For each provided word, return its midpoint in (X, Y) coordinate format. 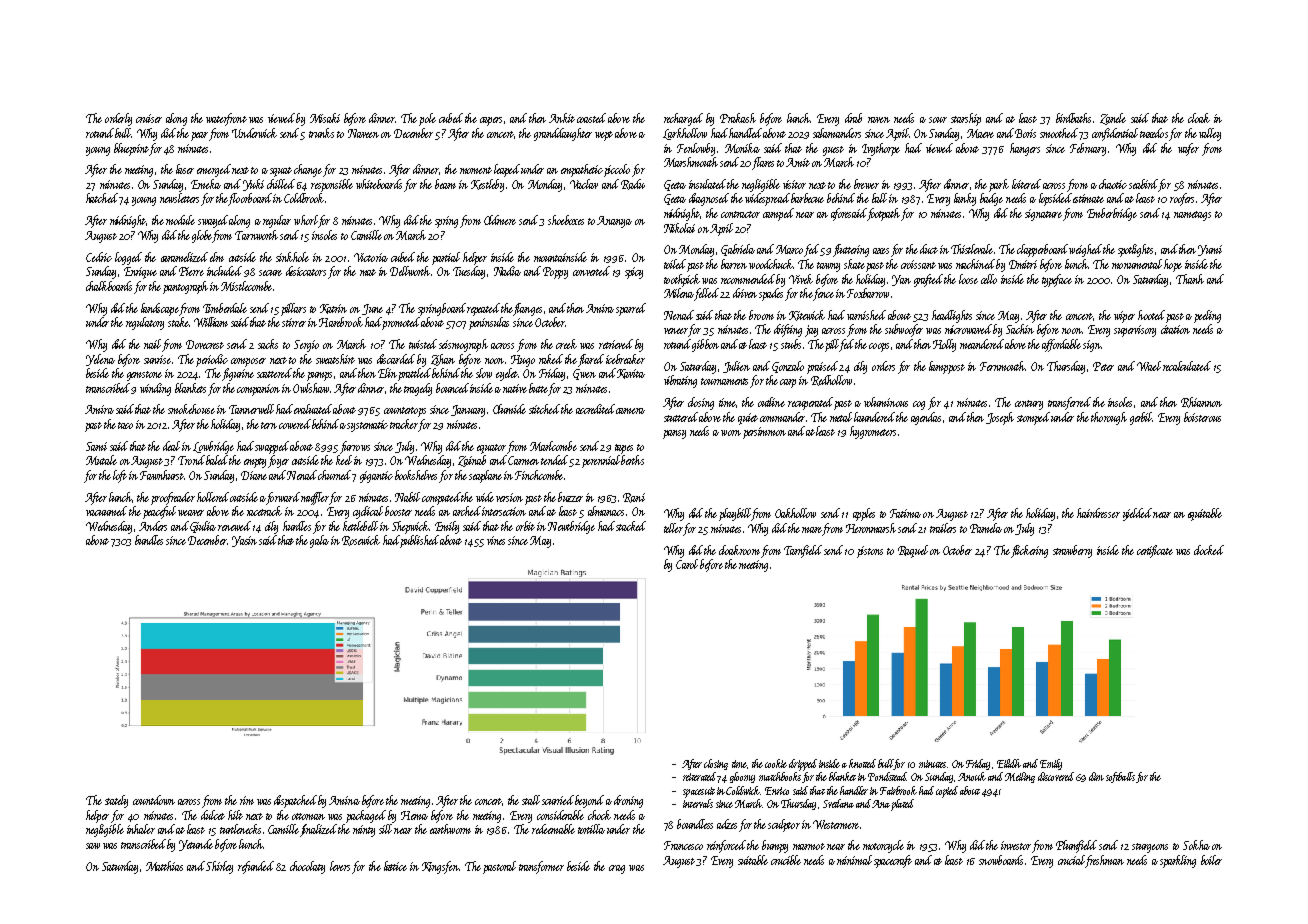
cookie (776, 763)
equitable (1205, 514)
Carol (687, 564)
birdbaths (1073, 118)
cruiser (149, 118)
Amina (344, 800)
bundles (149, 540)
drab (853, 118)
